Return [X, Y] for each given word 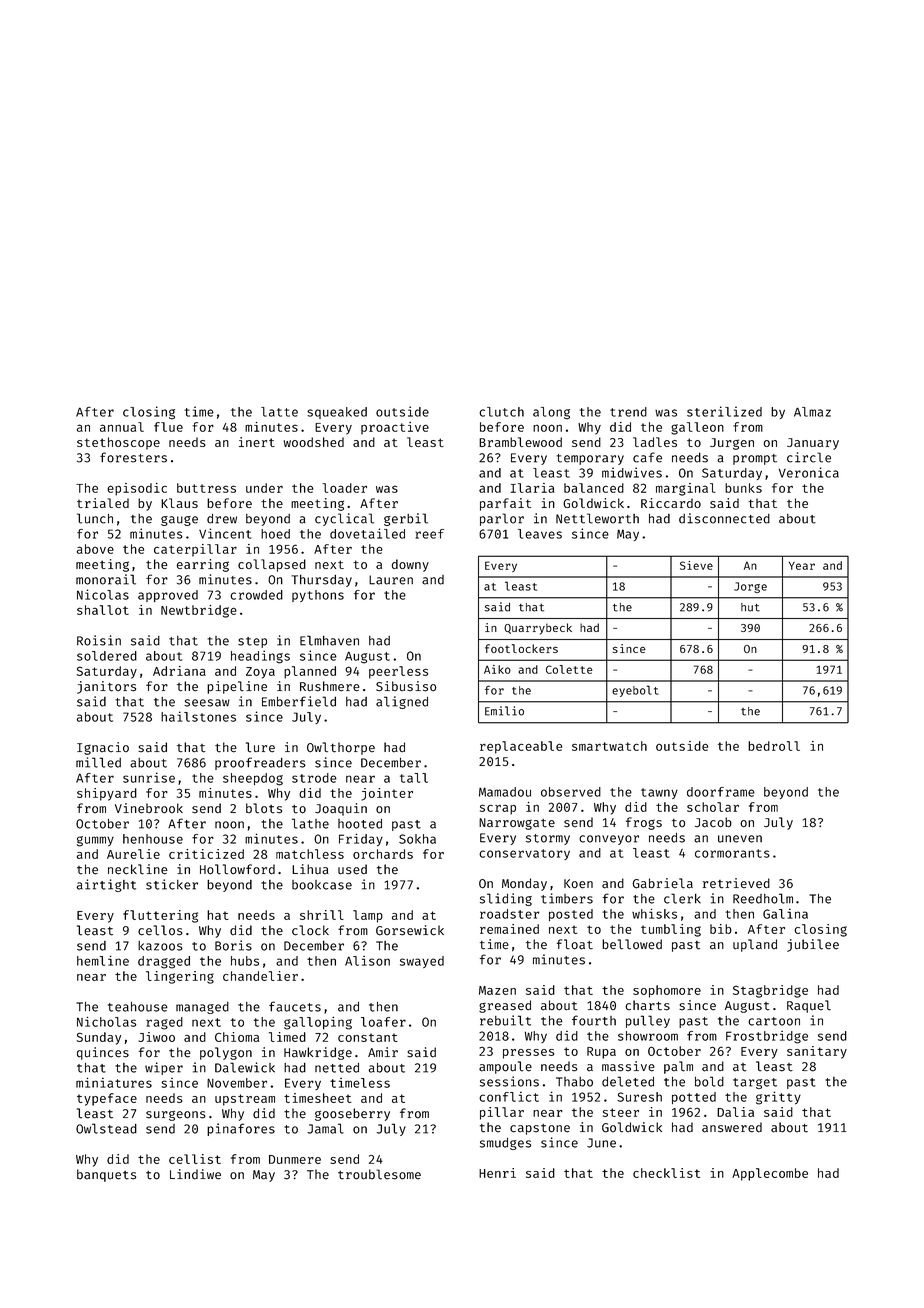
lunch [95, 518]
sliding [506, 899]
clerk [682, 898]
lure [260, 747]
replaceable [521, 747]
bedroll [774, 746]
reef [429, 534]
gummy [95, 841]
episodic [137, 489]
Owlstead [106, 1128]
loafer [383, 1022]
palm [678, 1067]
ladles [655, 442]
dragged [164, 962]
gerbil [406, 519]
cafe [647, 457]
